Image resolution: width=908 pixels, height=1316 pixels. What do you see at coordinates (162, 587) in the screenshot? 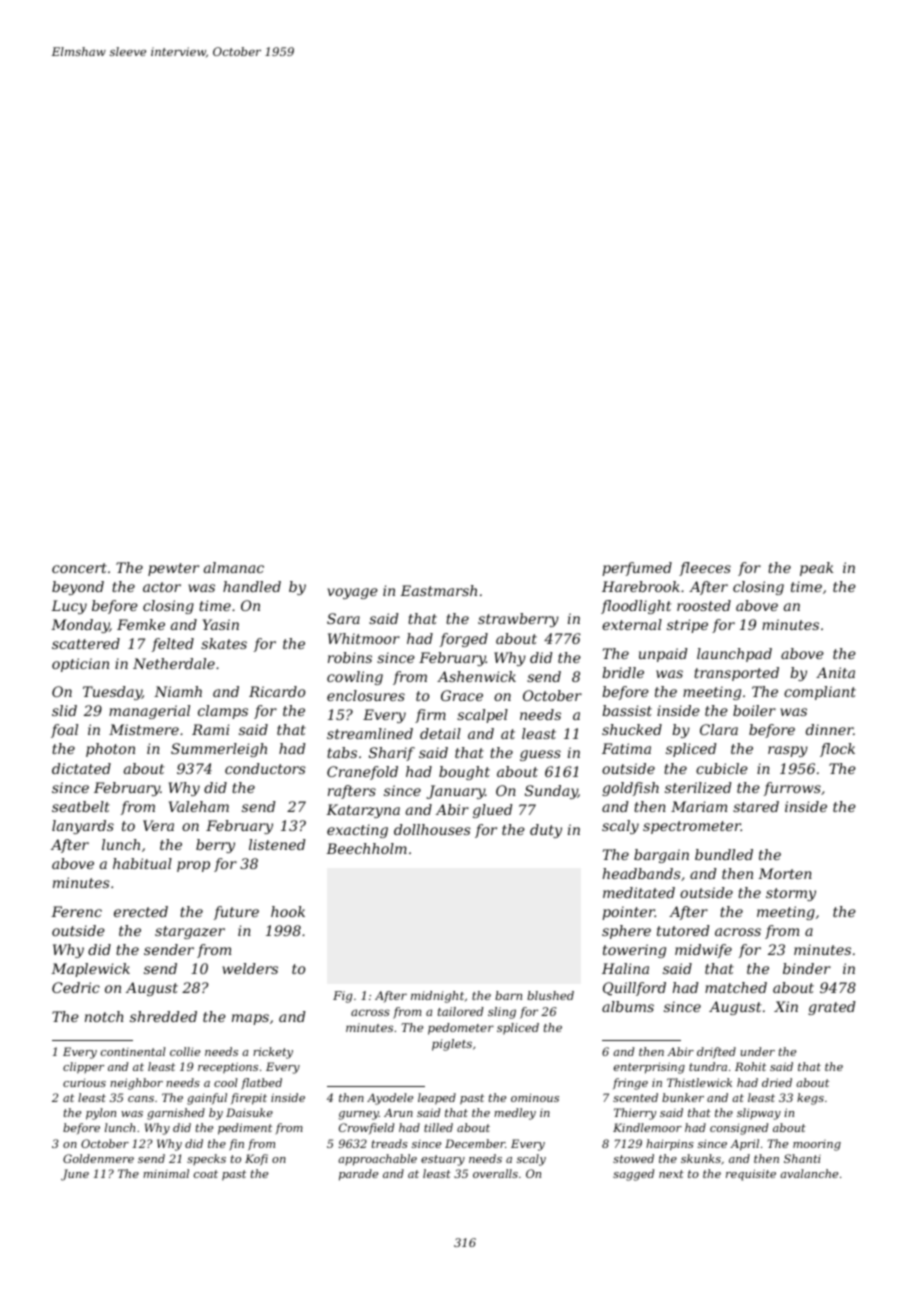
I see `actor` at bounding box center [162, 587].
